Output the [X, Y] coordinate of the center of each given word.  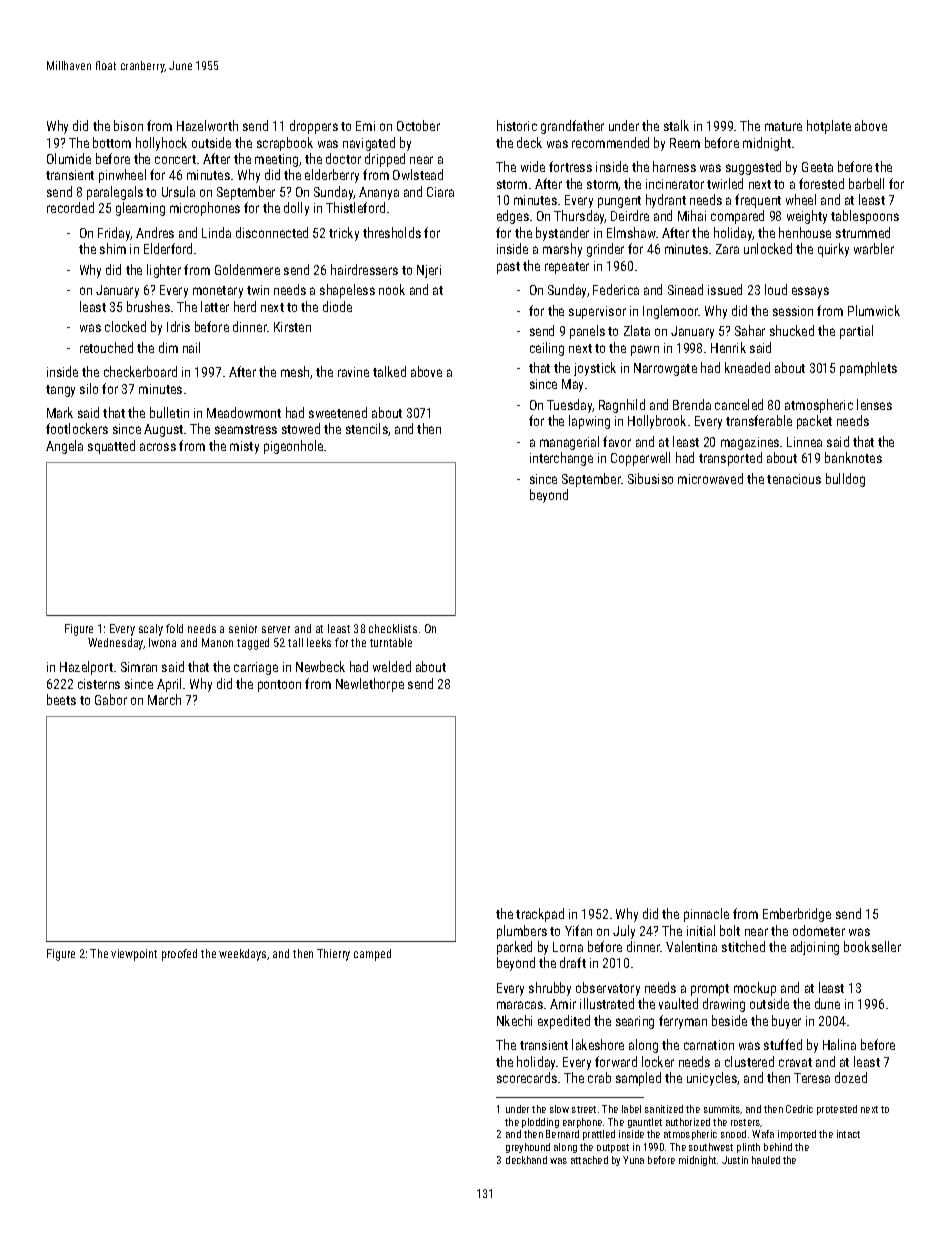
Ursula [178, 191]
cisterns [99, 684]
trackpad [540, 915]
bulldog [845, 480]
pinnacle [706, 915]
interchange [561, 459]
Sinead [685, 289]
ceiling [547, 349]
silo [89, 388]
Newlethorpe [370, 685]
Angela [64, 447]
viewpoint [134, 955]
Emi [365, 126]
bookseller [872, 946]
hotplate [829, 127]
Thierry [333, 955]
